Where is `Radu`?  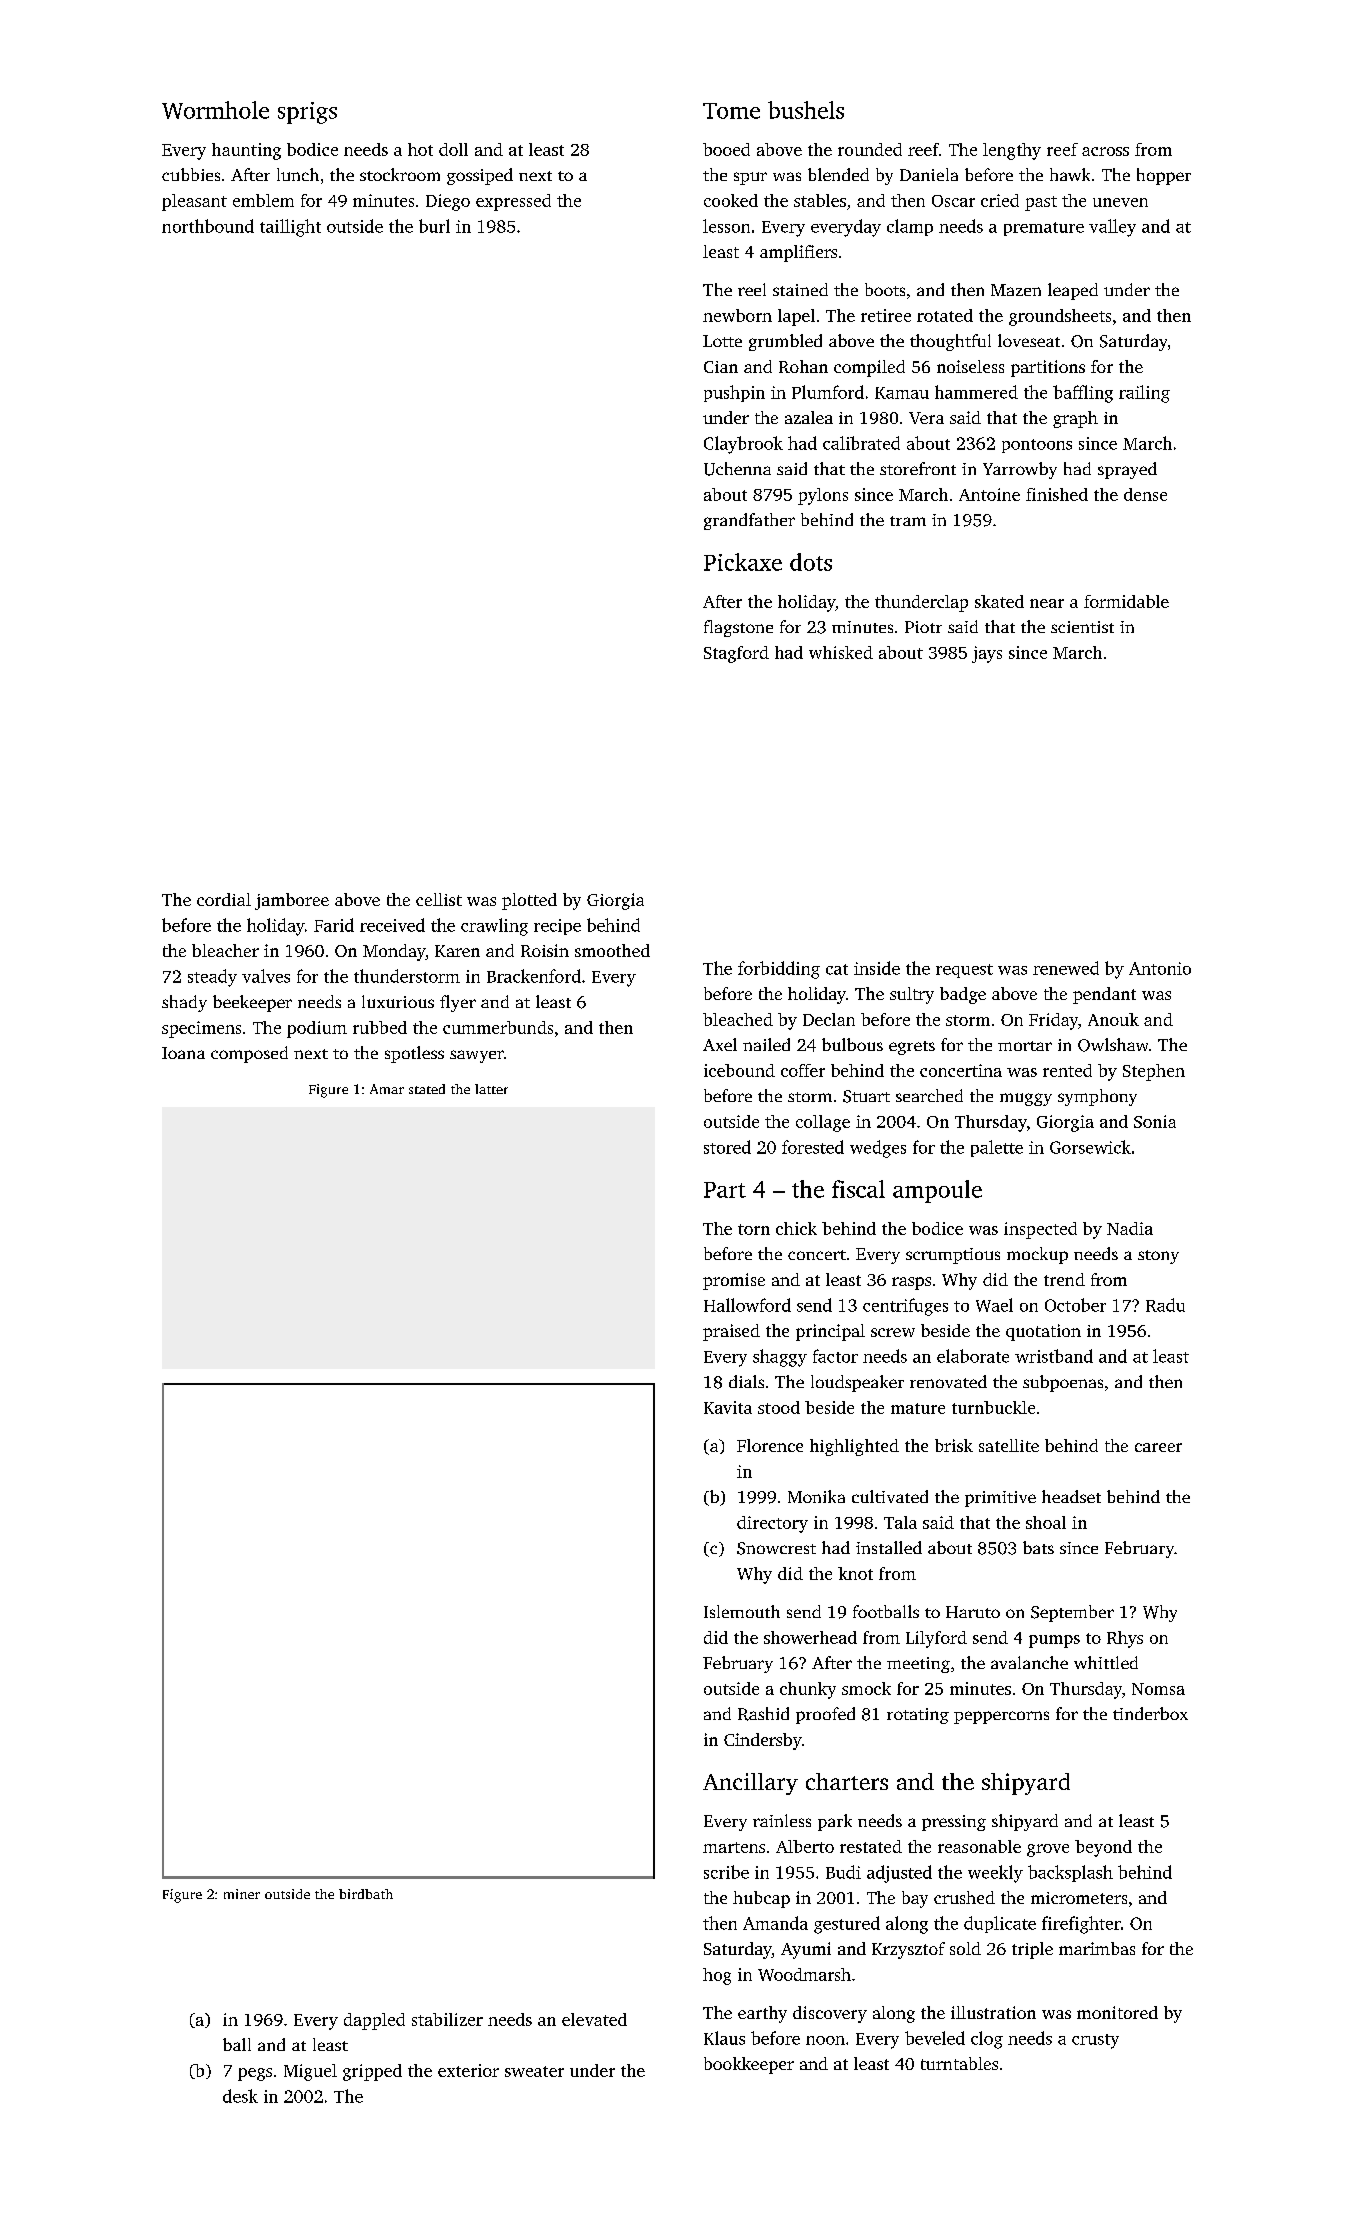
Radu is located at coordinates (1165, 1305).
